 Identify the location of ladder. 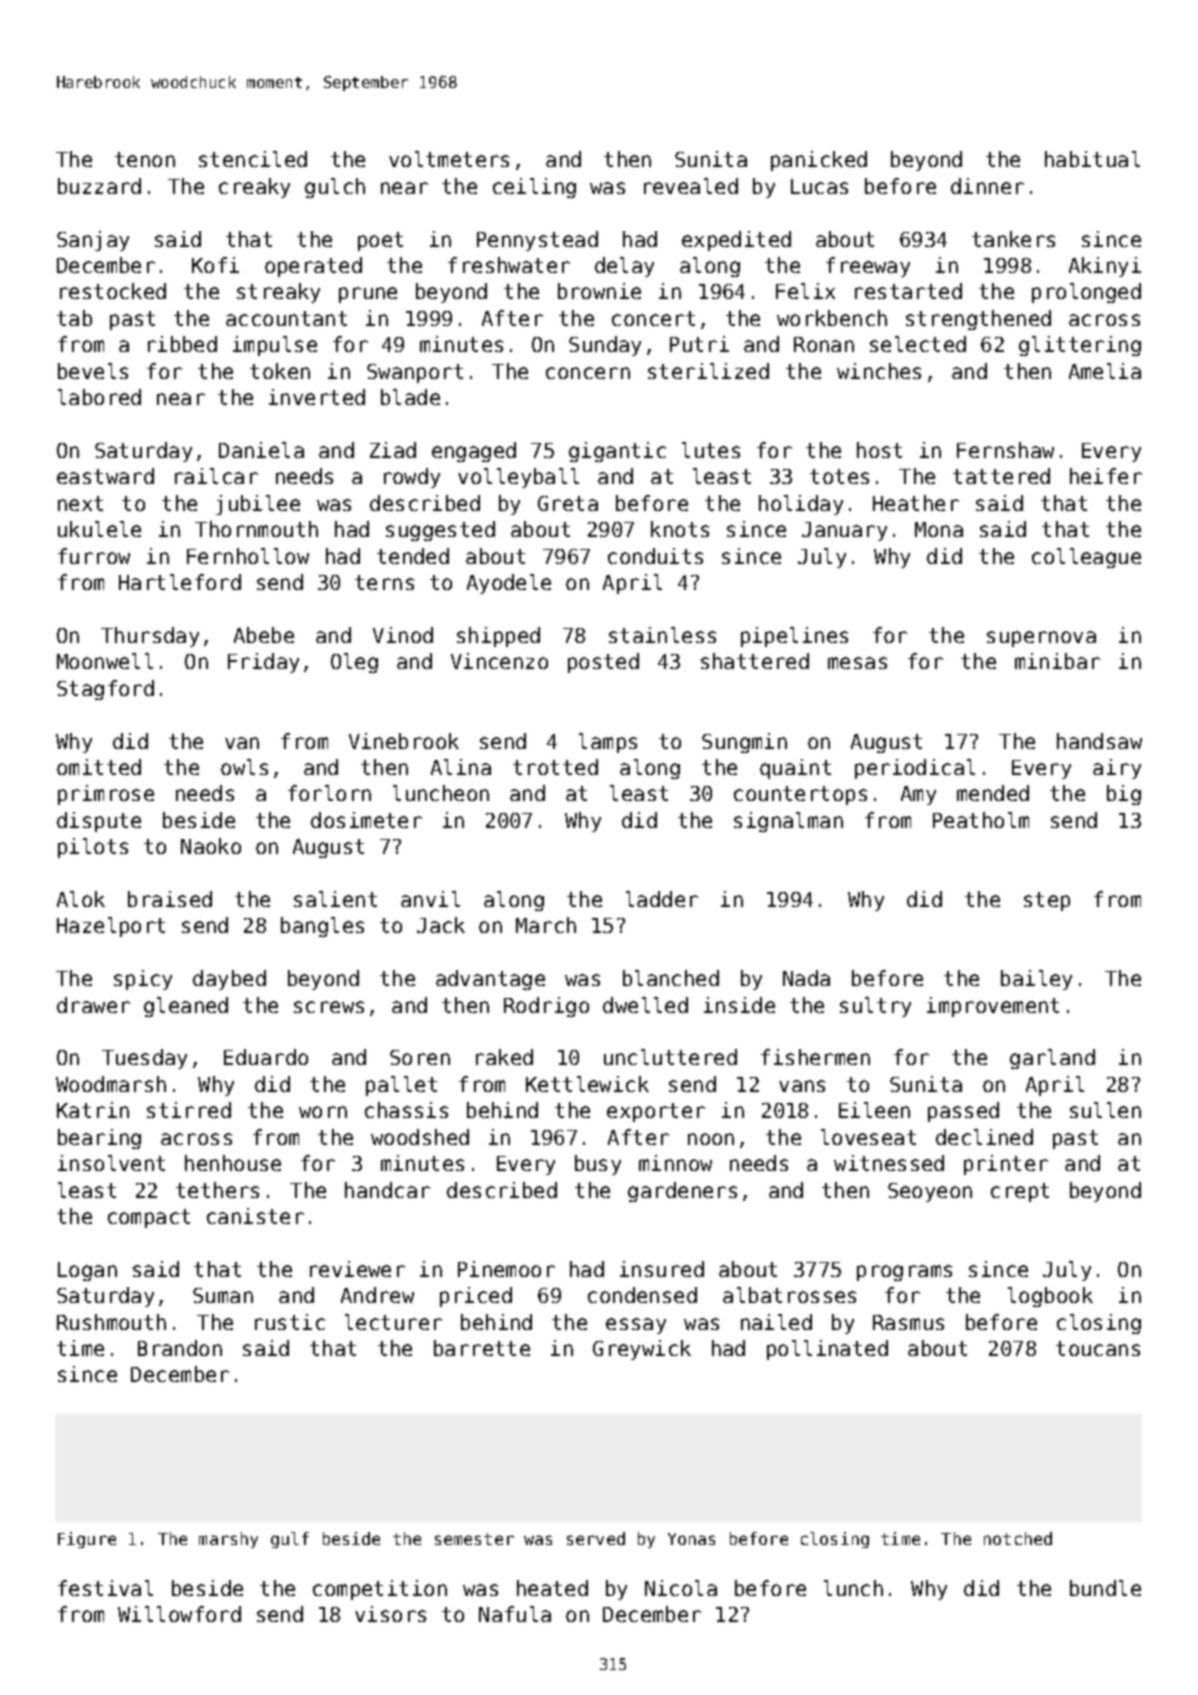
(662, 899).
